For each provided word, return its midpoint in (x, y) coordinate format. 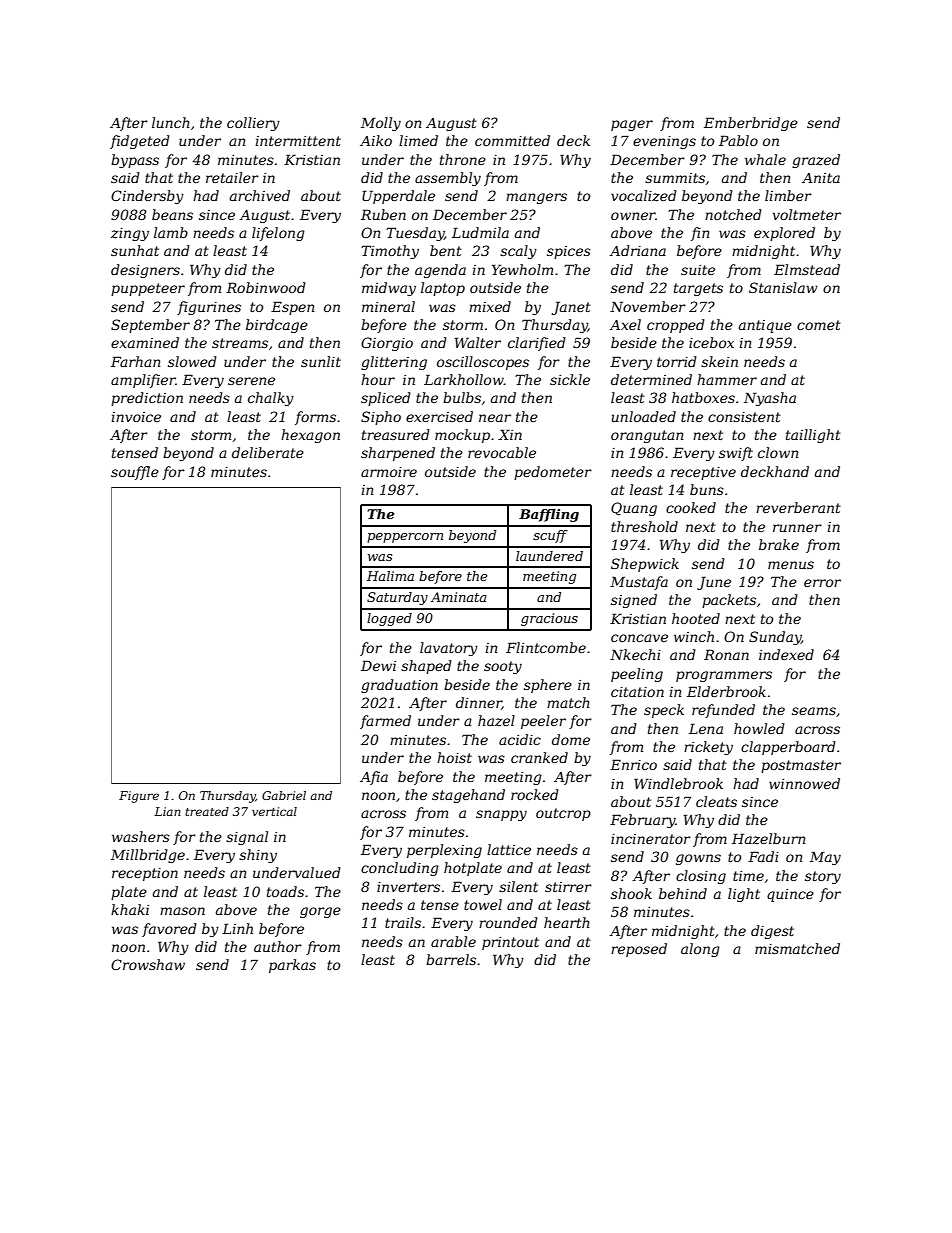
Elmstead (807, 269)
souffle (135, 473)
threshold (644, 526)
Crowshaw (148, 964)
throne (463, 159)
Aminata (459, 597)
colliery (253, 124)
